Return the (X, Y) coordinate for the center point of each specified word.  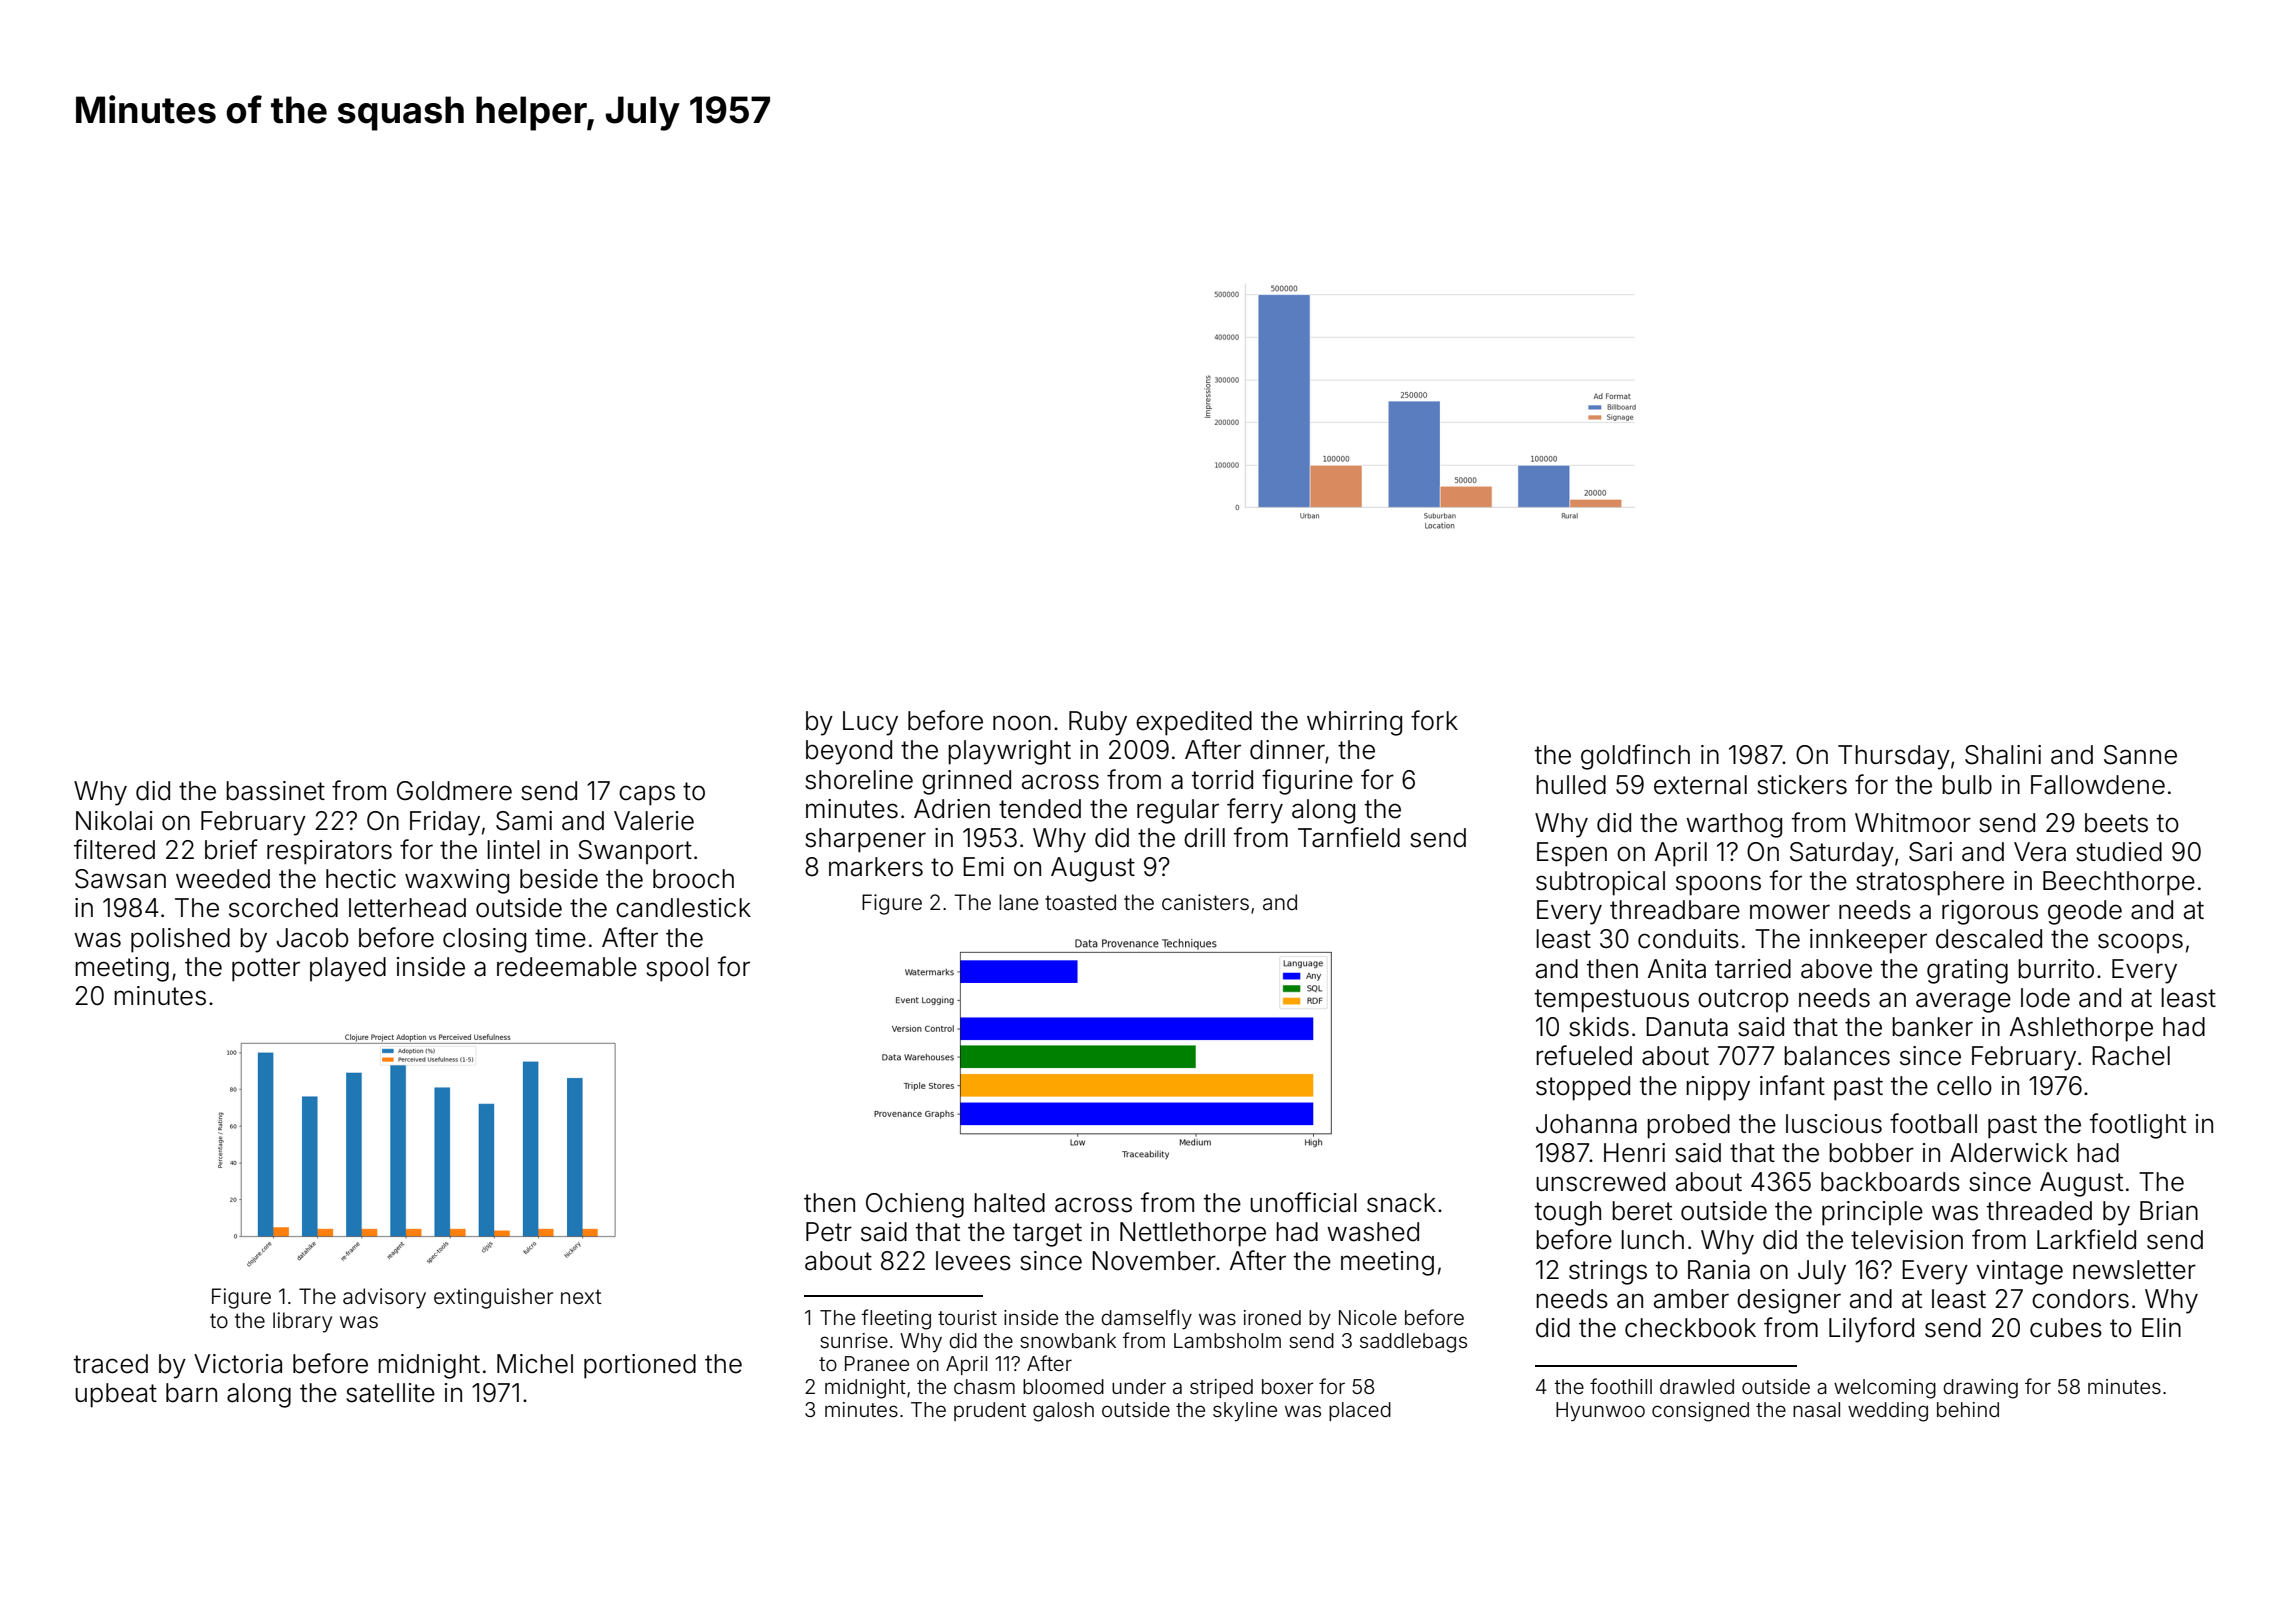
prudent (990, 1411)
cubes (2066, 1328)
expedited (1194, 723)
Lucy (870, 723)
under (1139, 1386)
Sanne (2140, 755)
